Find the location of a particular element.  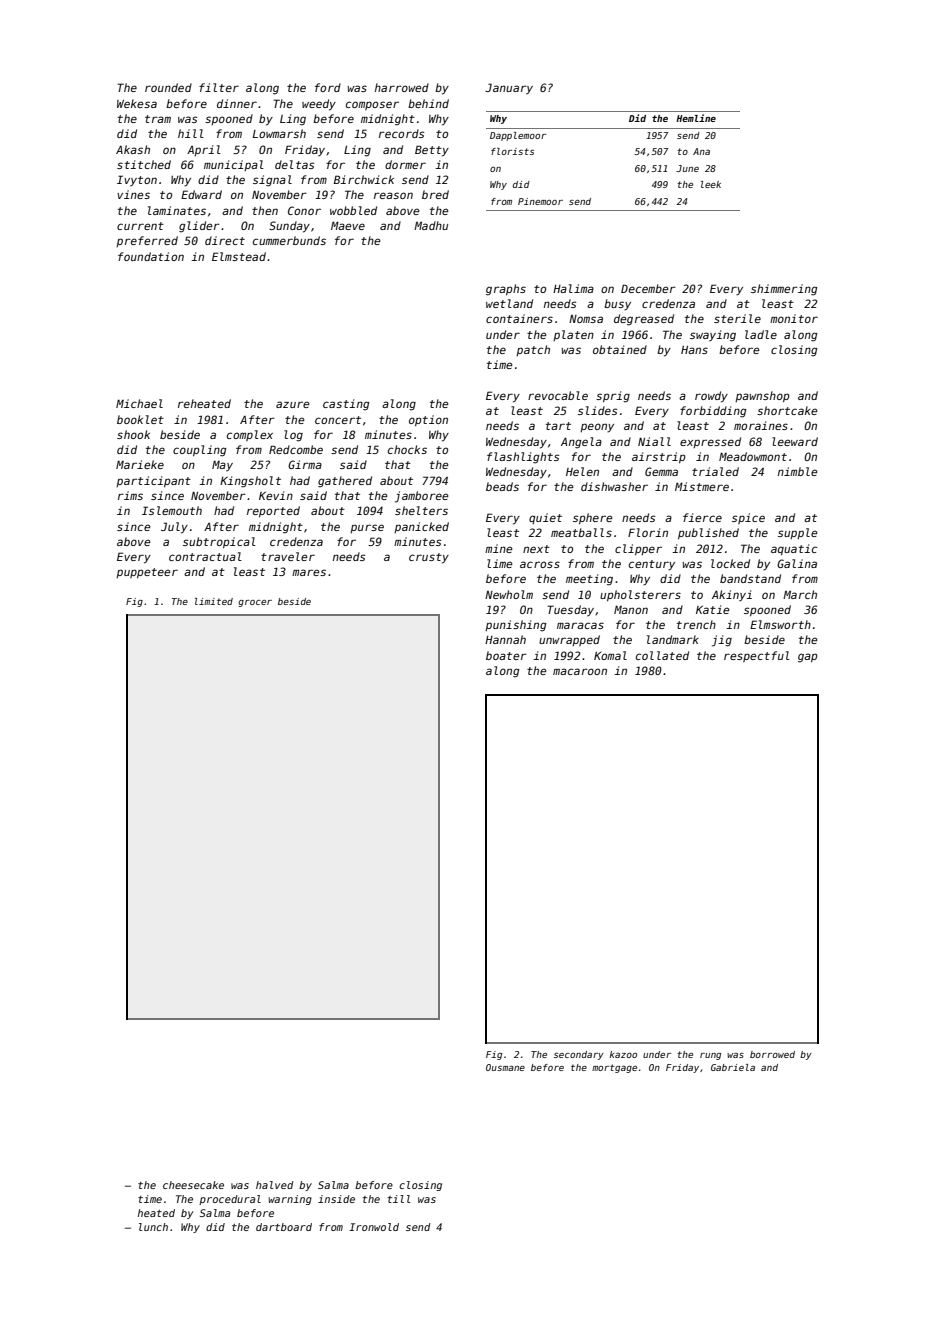

secondary is located at coordinates (579, 1055).
